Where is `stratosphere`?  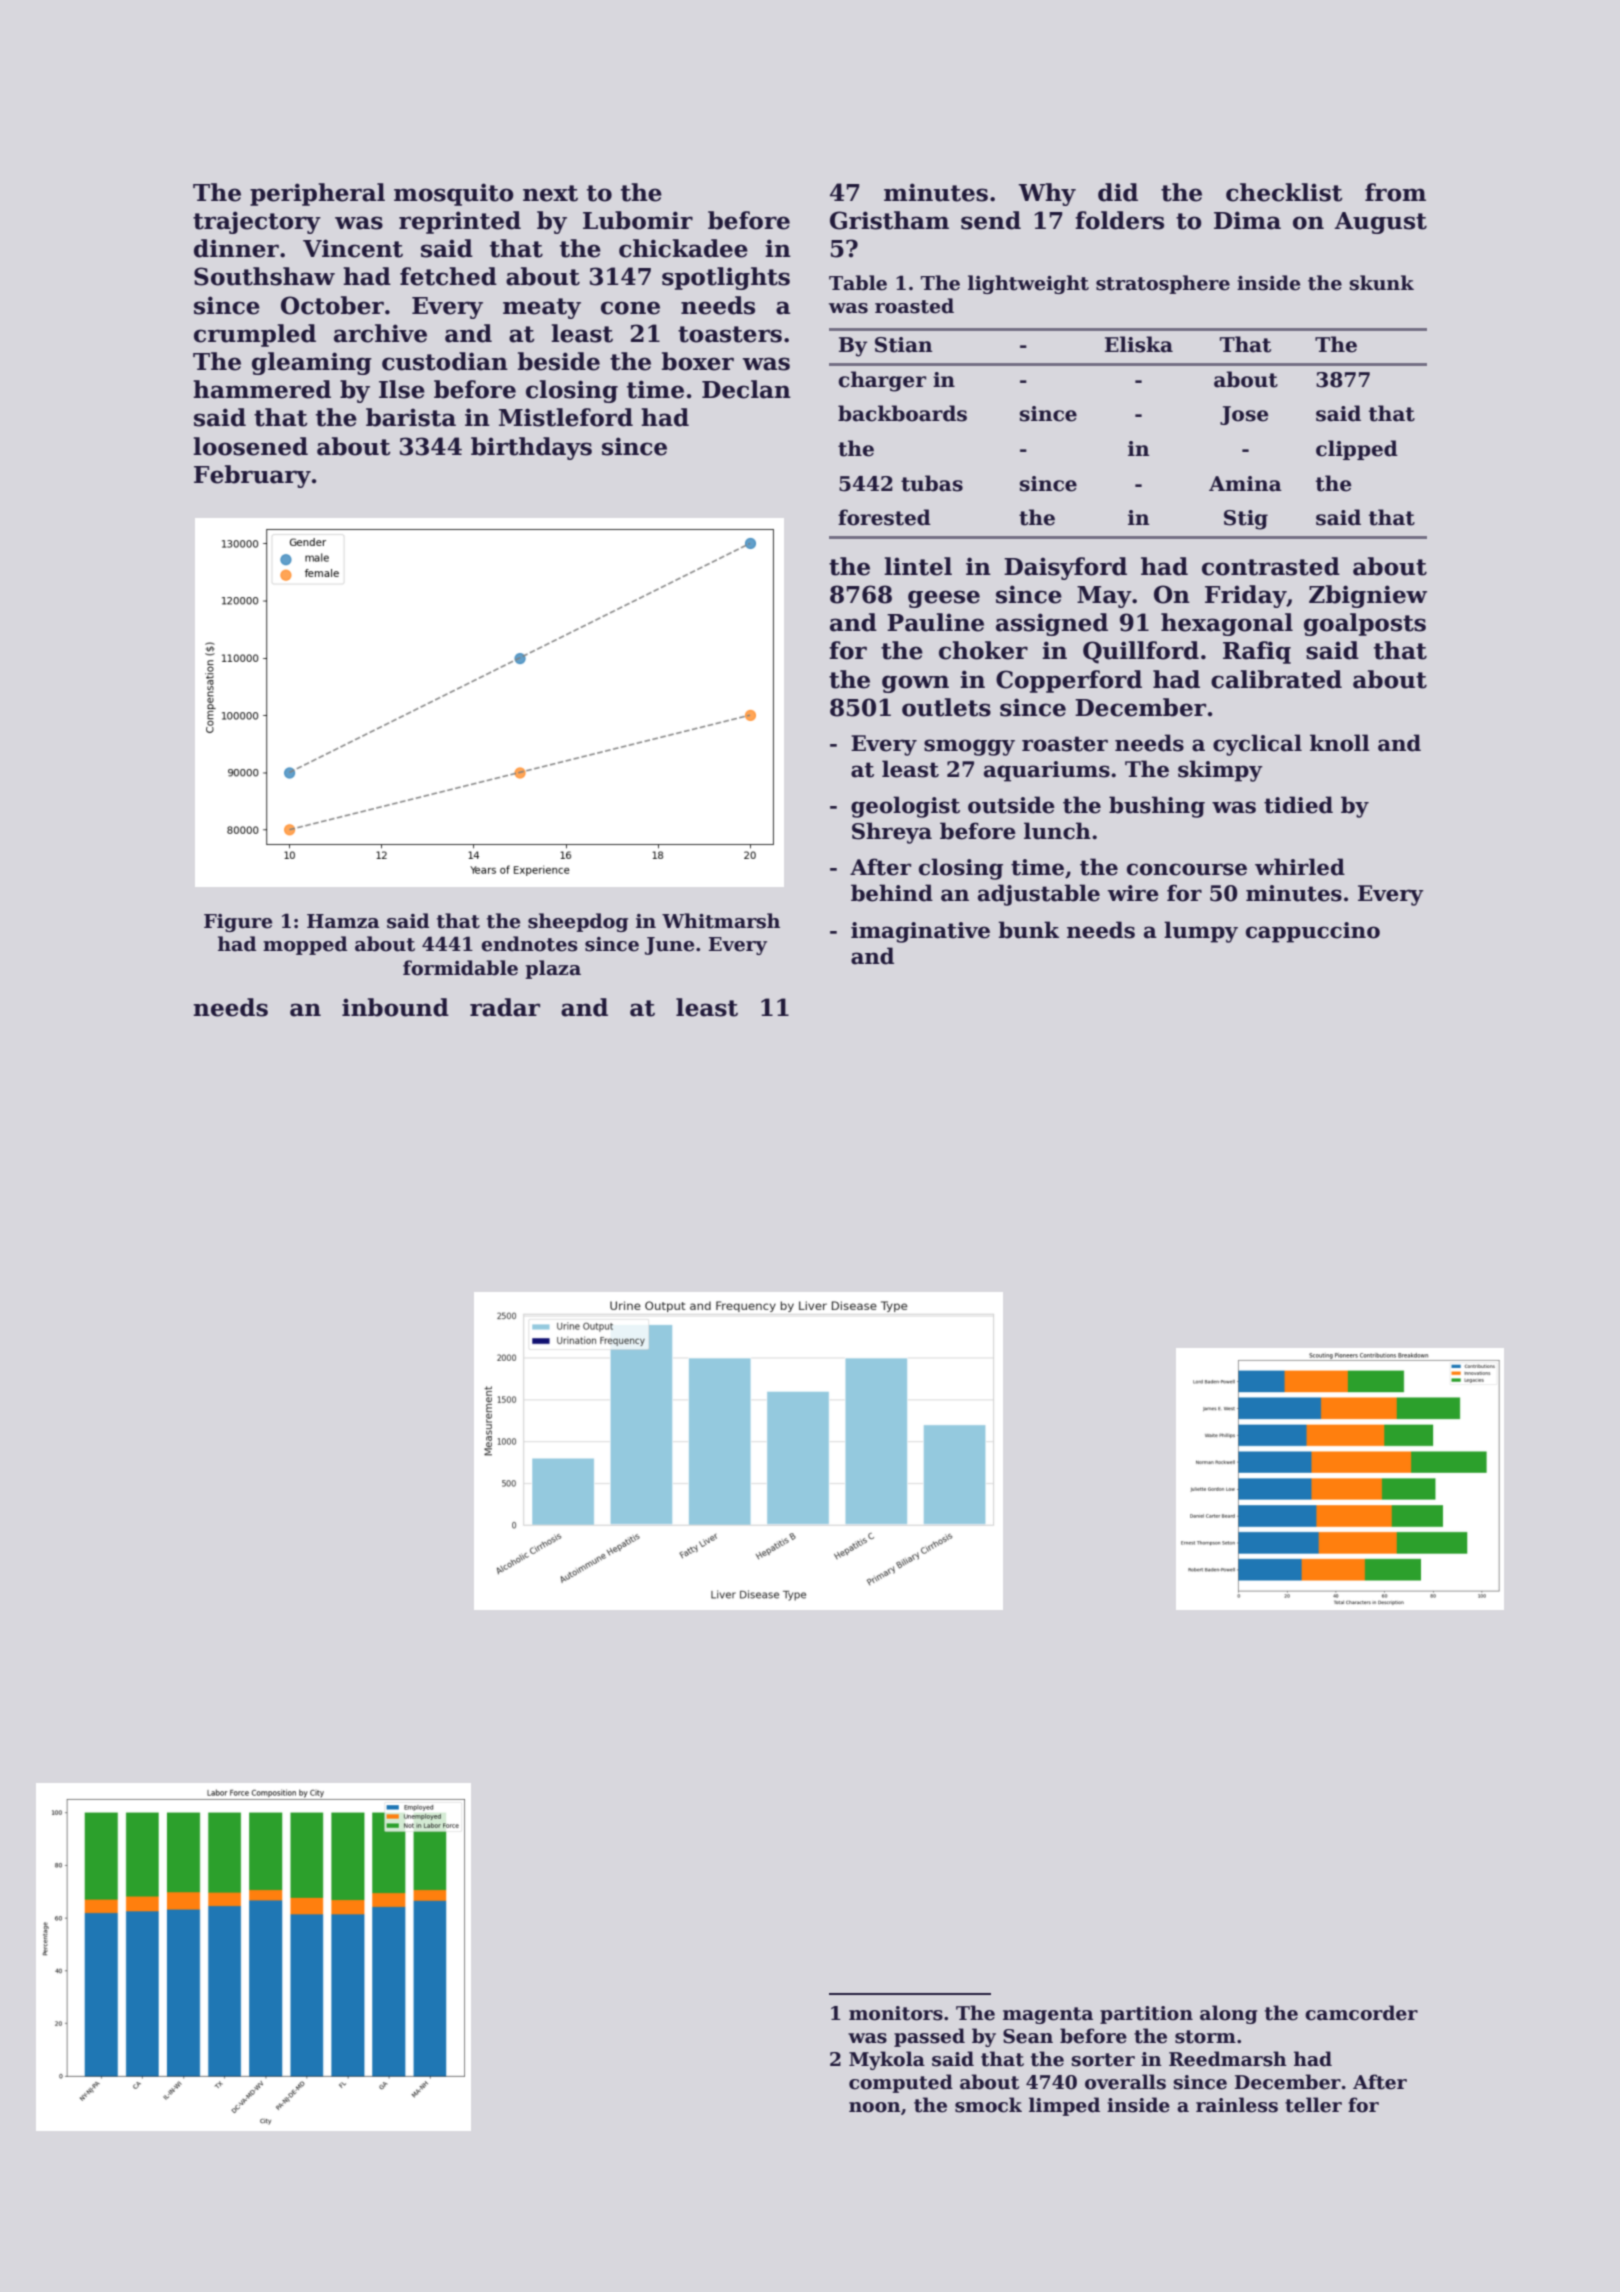
stratosphere is located at coordinates (1163, 284).
